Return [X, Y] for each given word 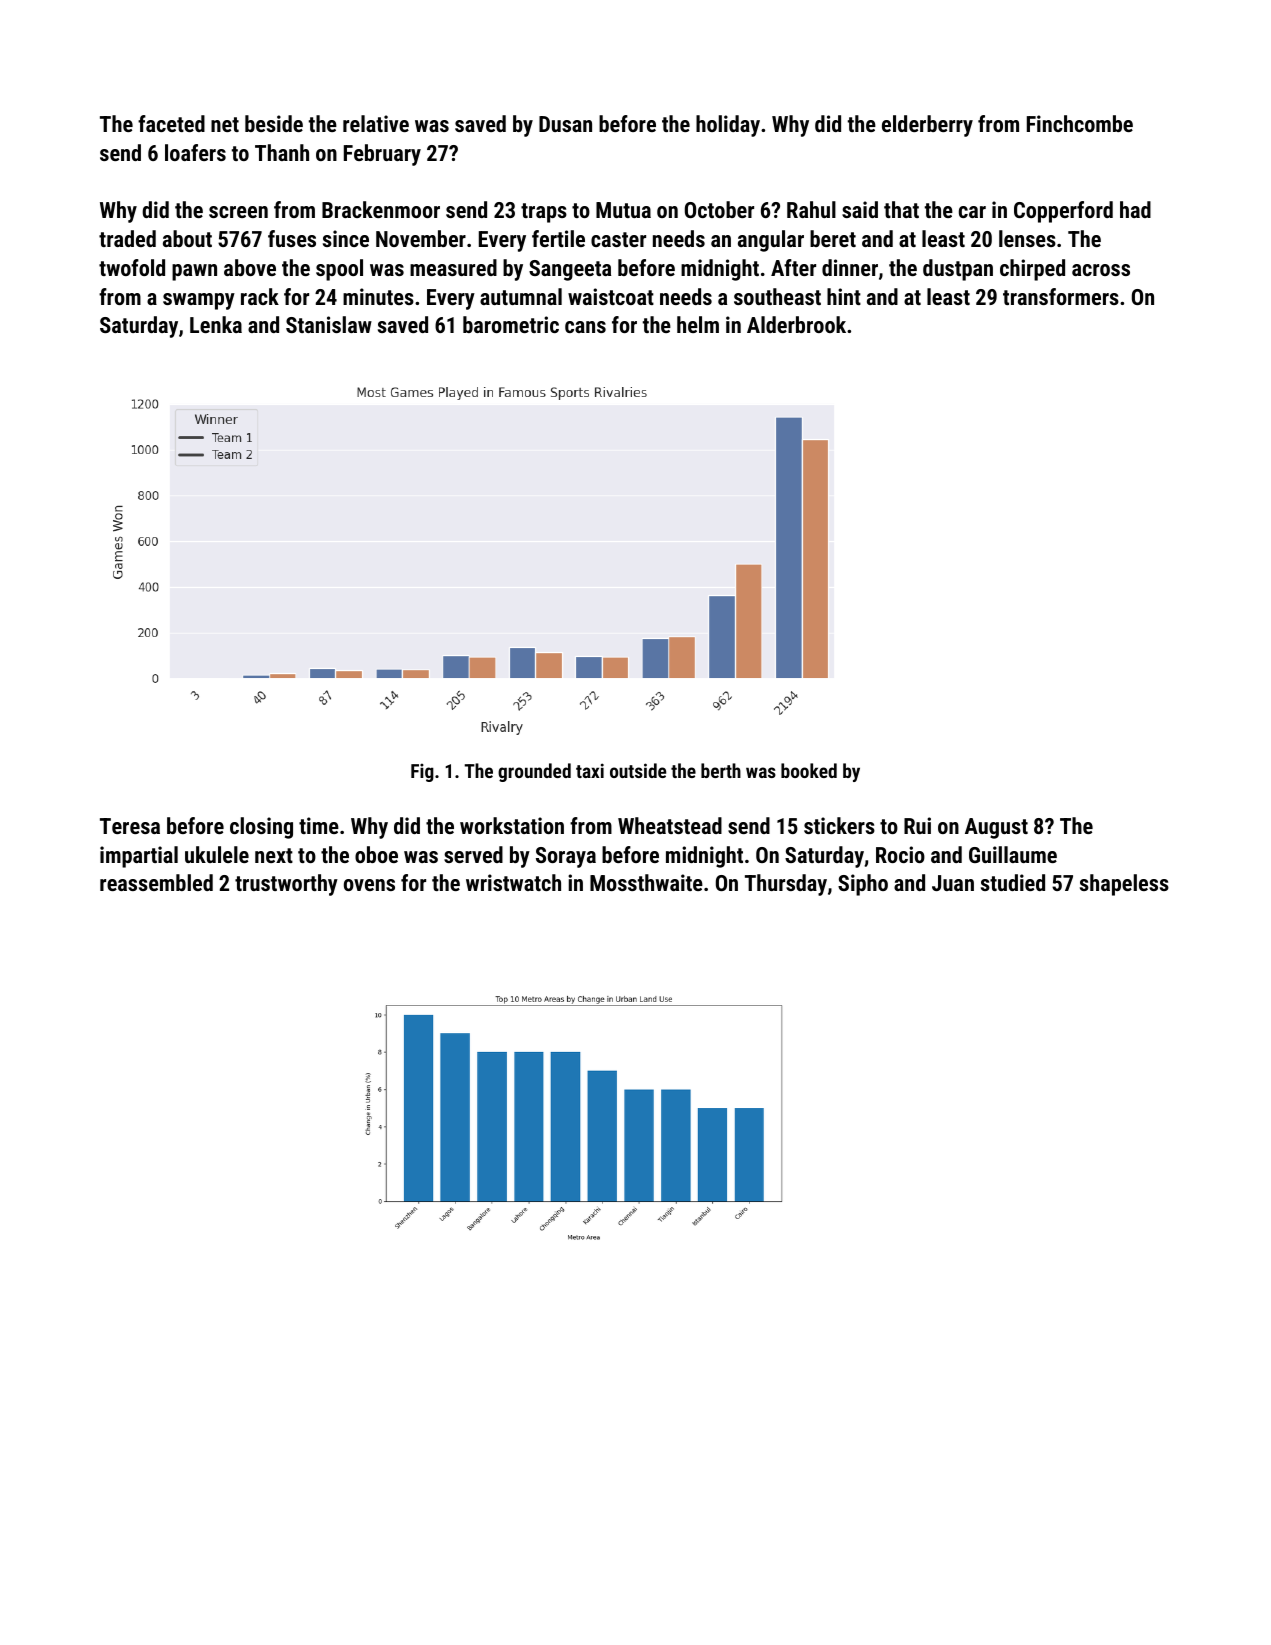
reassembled [156, 882]
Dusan [565, 124]
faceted [171, 123]
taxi [590, 770]
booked [809, 770]
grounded [534, 772]
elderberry [927, 126]
